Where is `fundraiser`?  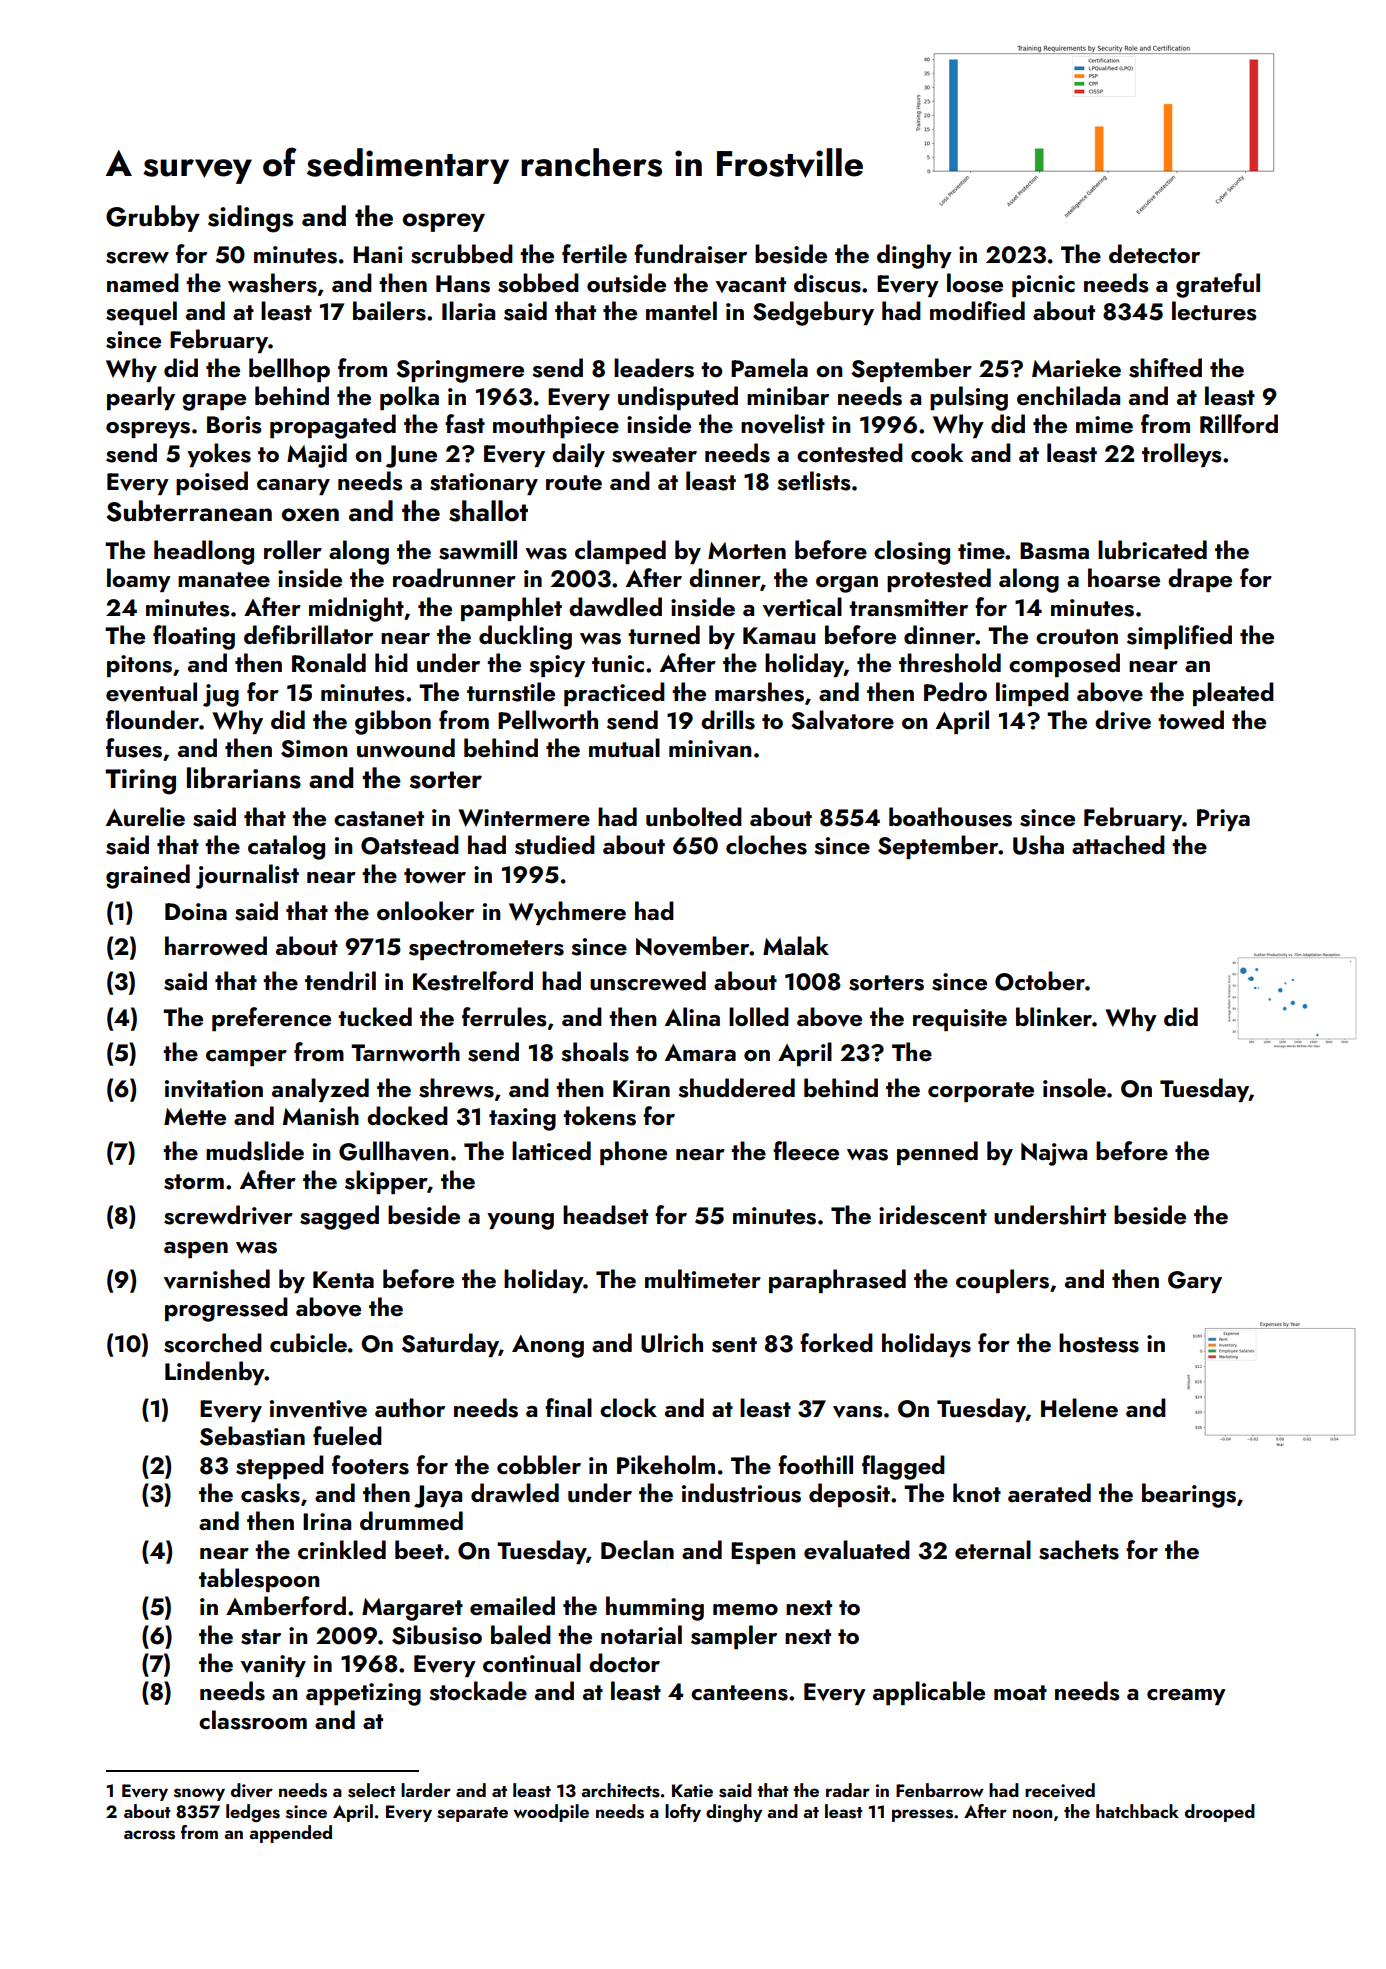
fundraiser is located at coordinates (690, 254).
